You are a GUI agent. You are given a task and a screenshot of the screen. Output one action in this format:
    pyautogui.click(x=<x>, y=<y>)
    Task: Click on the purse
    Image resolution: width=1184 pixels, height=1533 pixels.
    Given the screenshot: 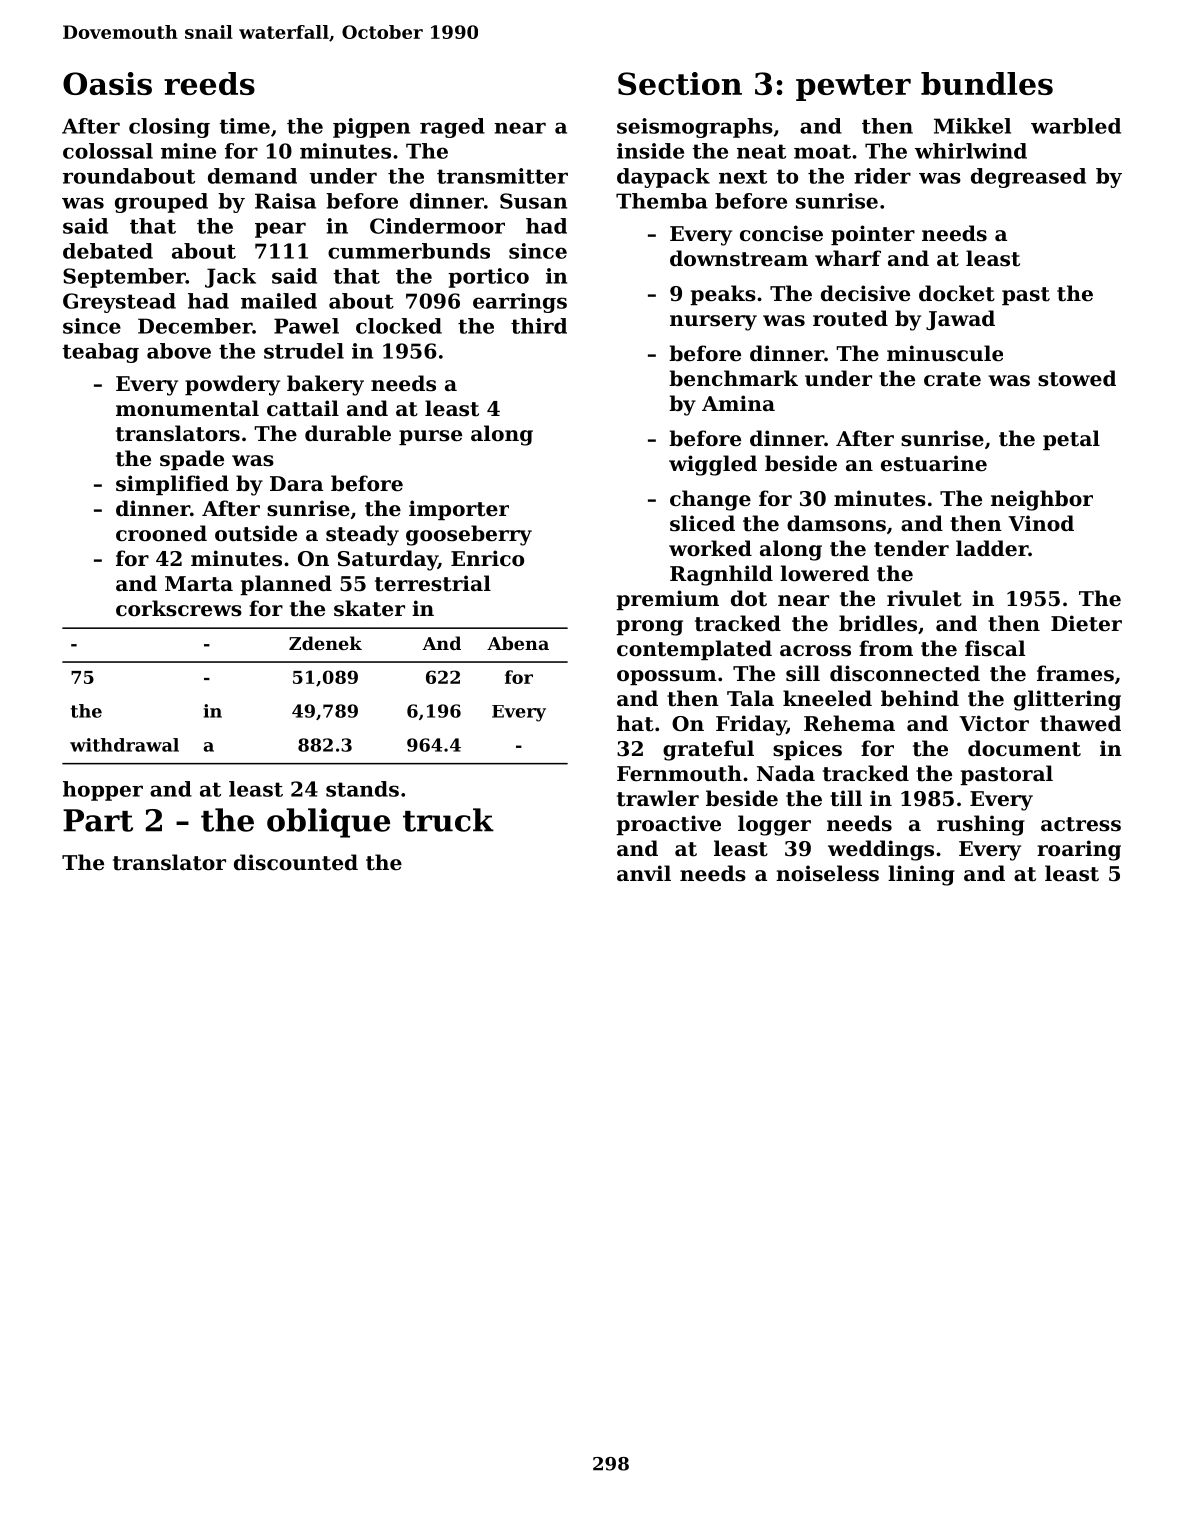 What is the action you would take?
    pyautogui.click(x=430, y=437)
